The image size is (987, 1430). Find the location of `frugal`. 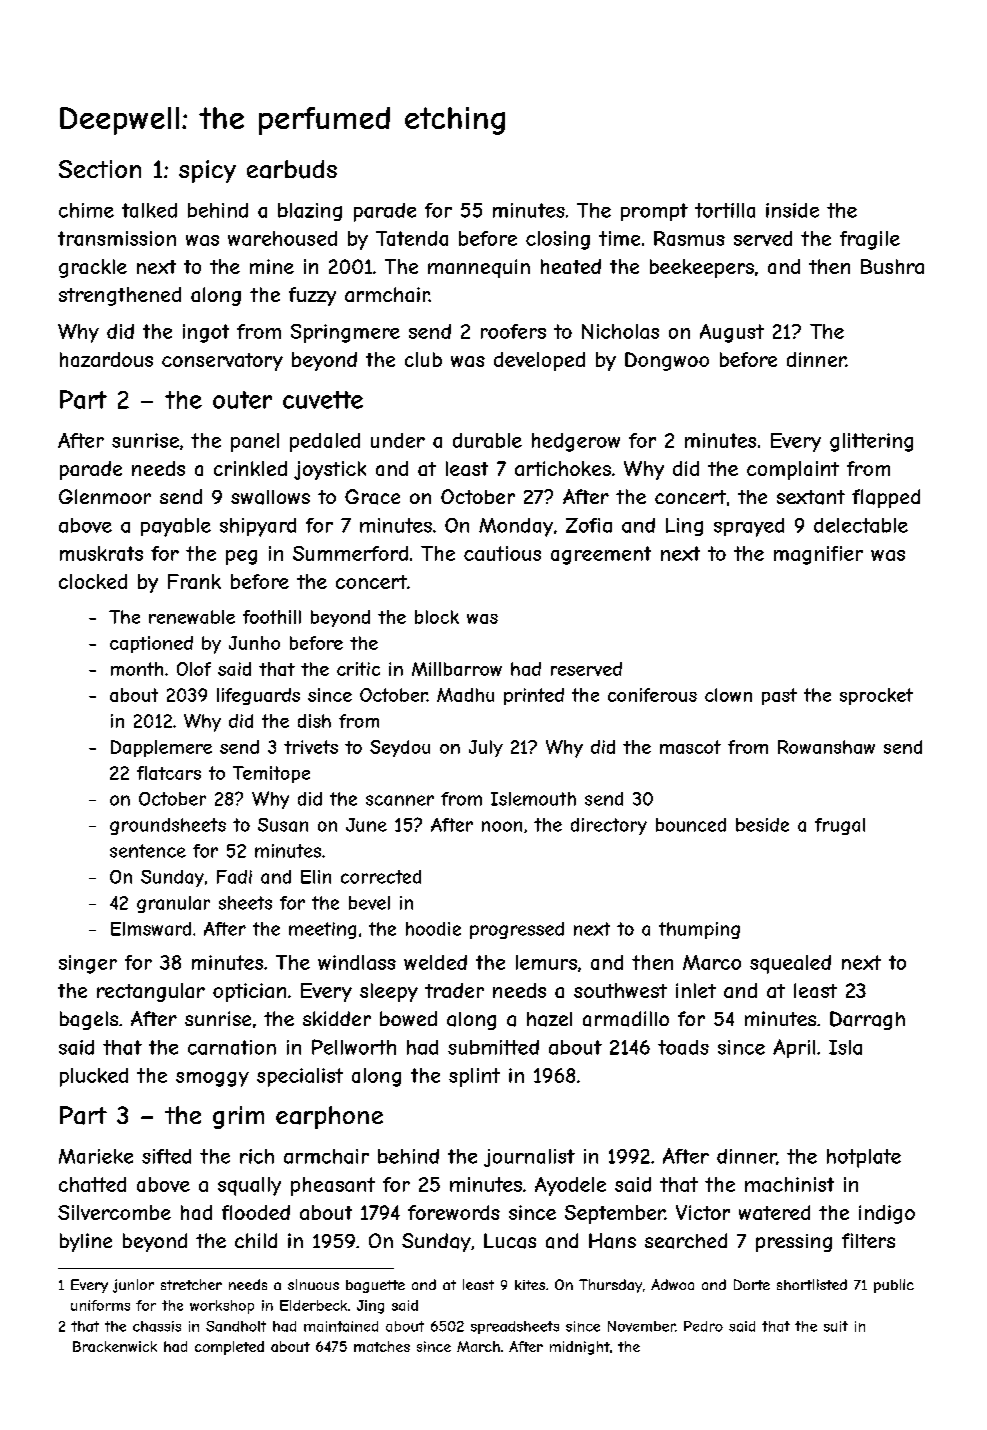

frugal is located at coordinates (840, 826).
